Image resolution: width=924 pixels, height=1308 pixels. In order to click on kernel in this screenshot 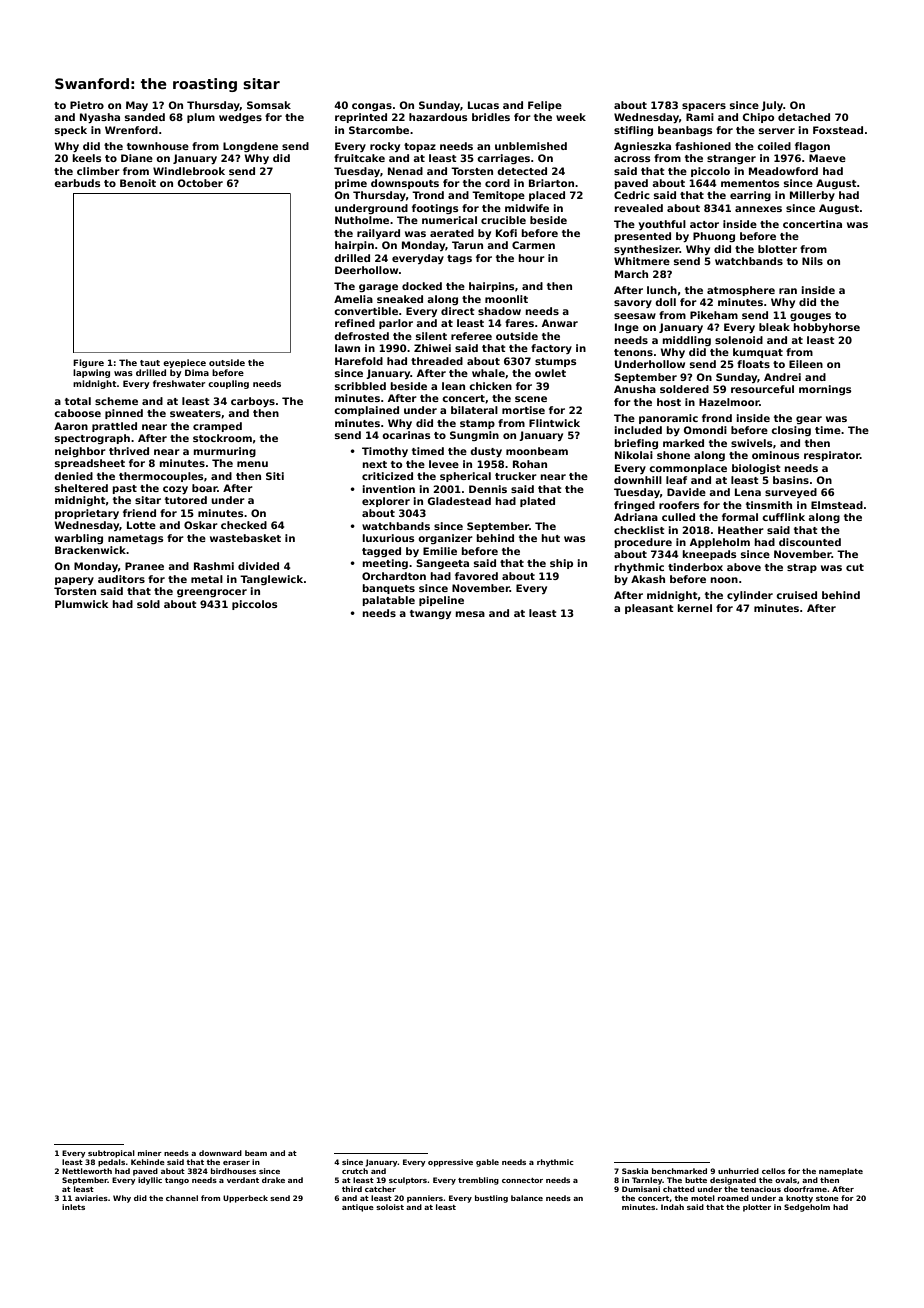, I will do `click(694, 608)`.
